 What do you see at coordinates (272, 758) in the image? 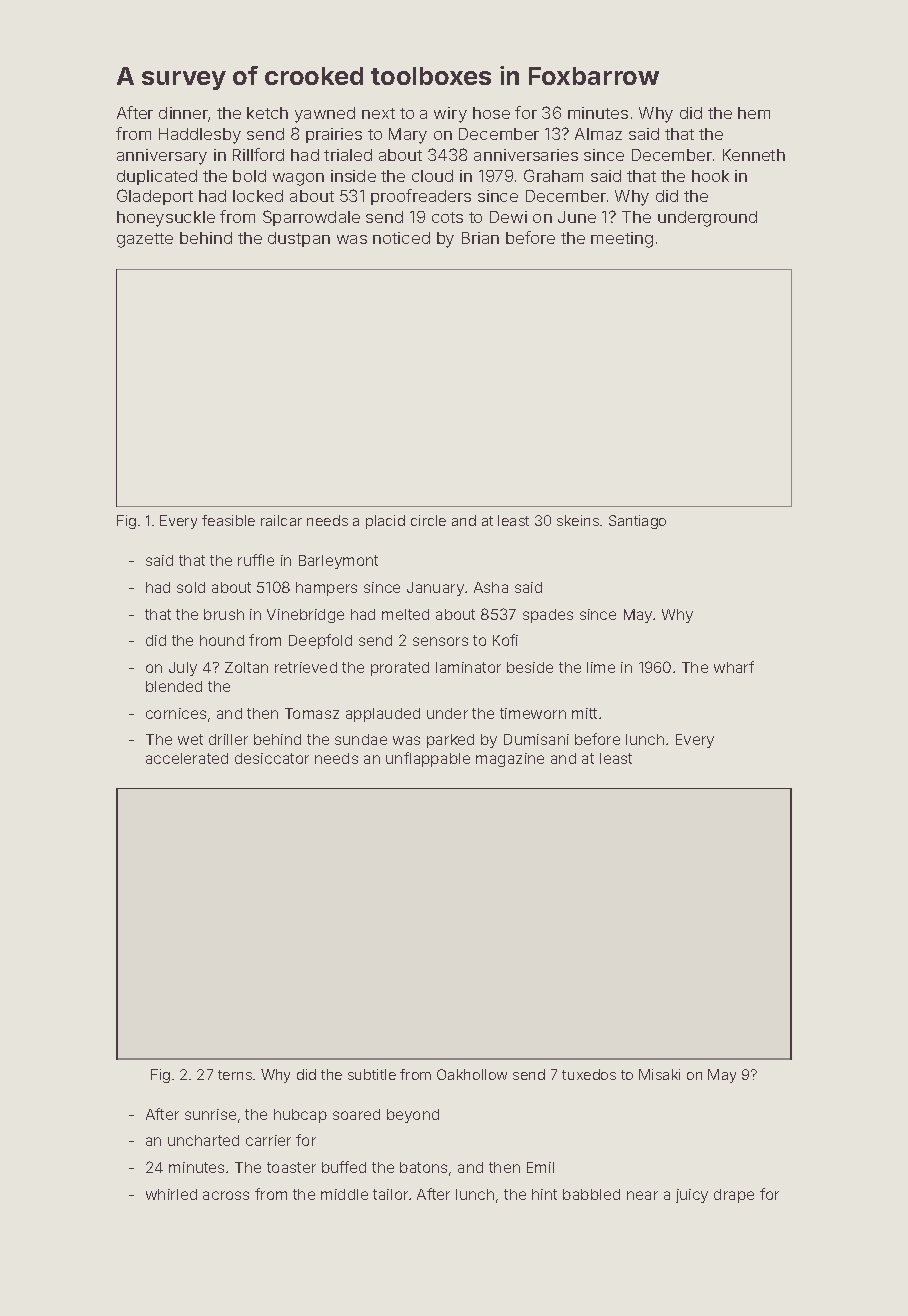
I see `desiccator` at bounding box center [272, 758].
